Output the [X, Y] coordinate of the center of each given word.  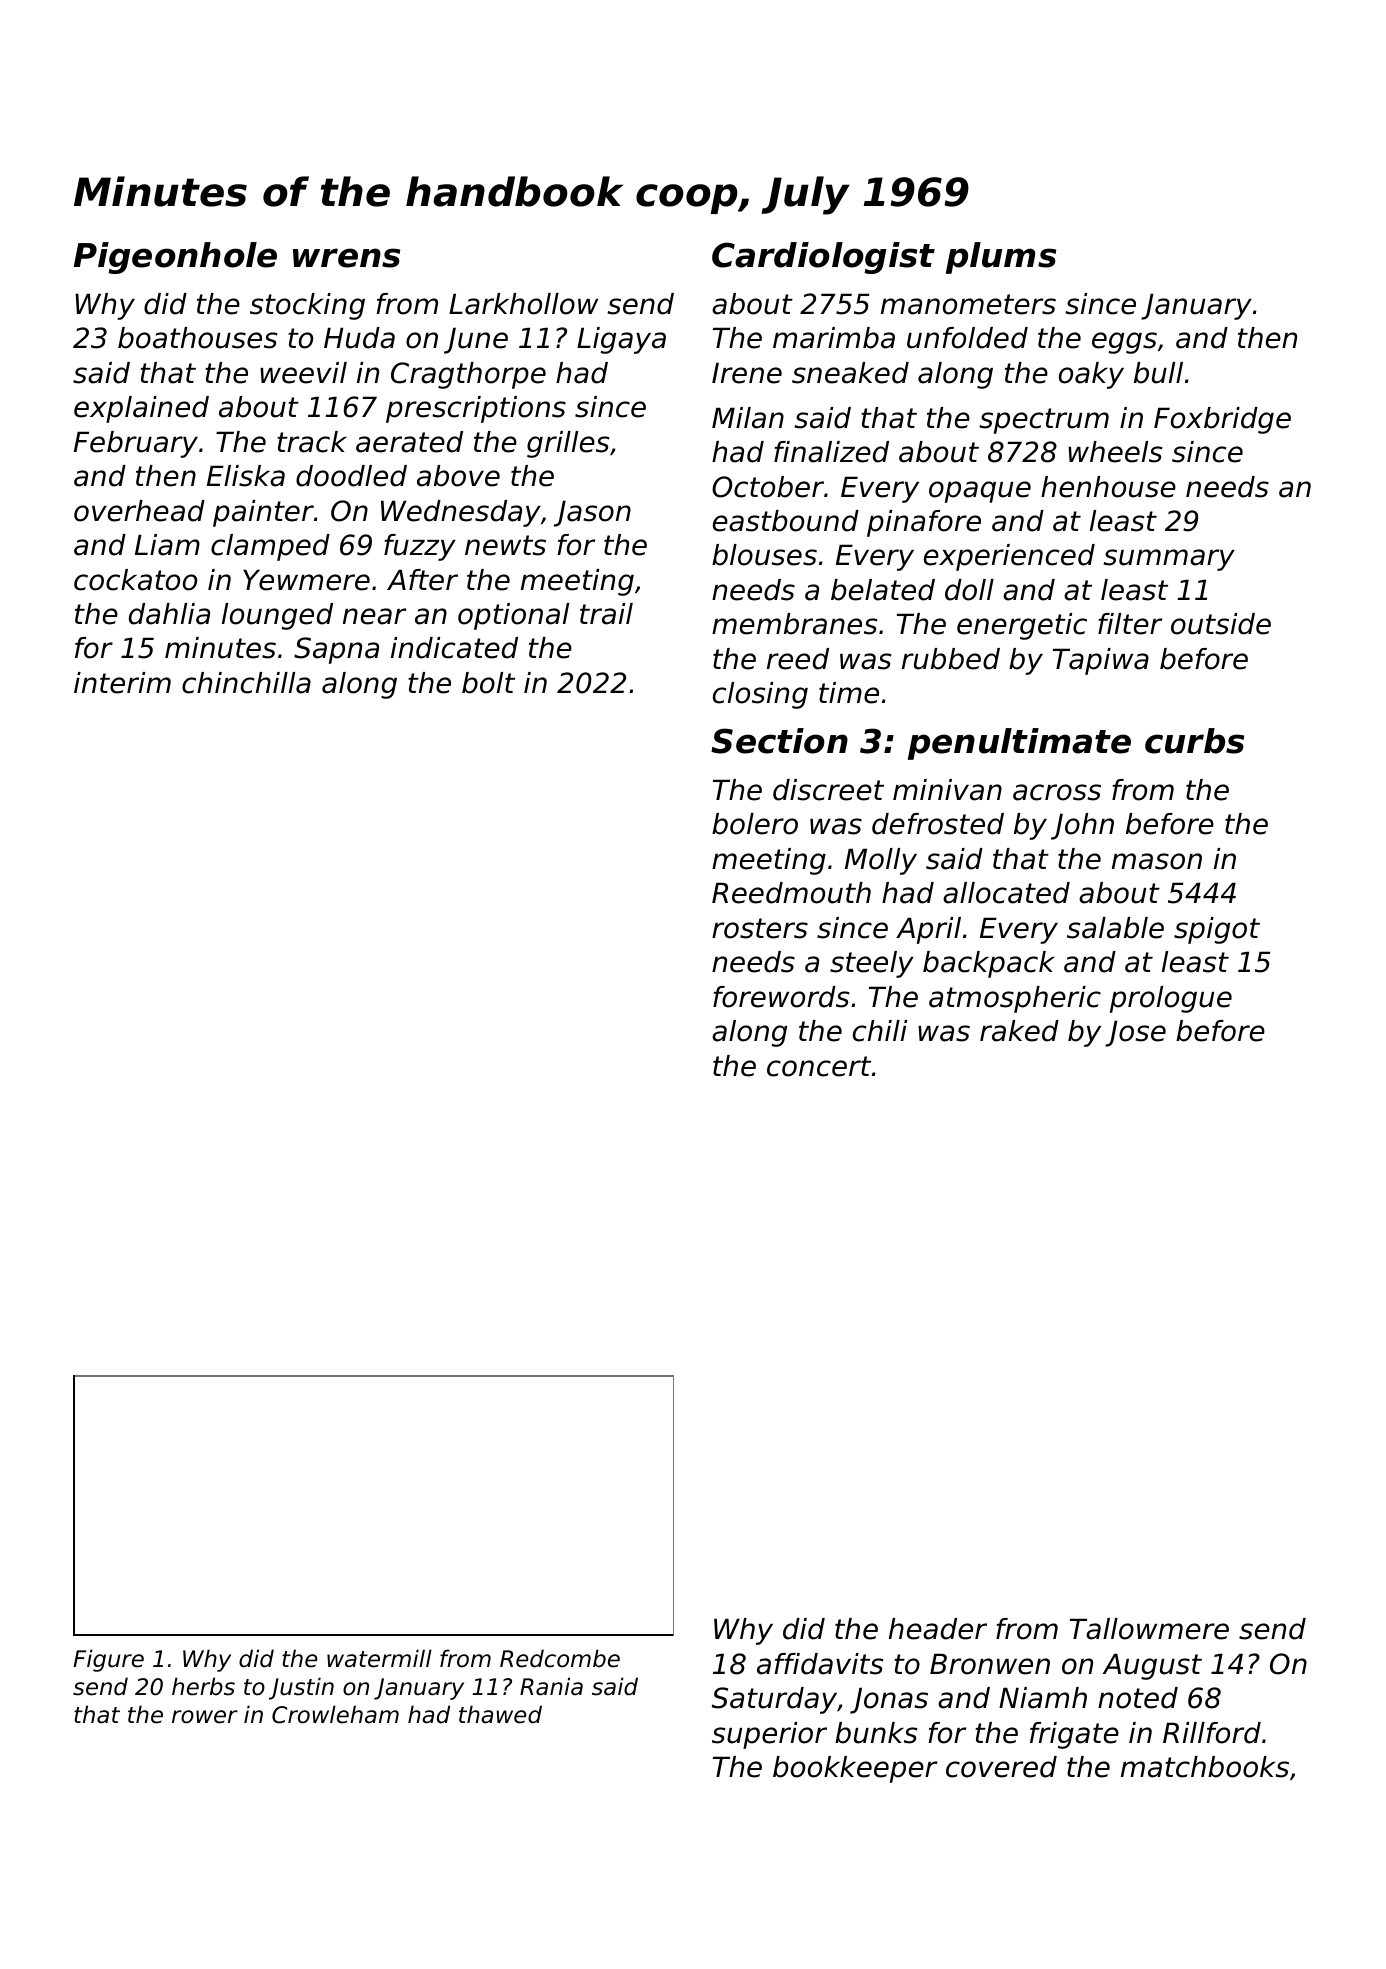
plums [1001, 258]
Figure [108, 1660]
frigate [1074, 1735]
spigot [1217, 930]
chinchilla [246, 683]
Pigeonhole [175, 258]
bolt [488, 683]
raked [1019, 1031]
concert [819, 1066]
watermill [379, 1658]
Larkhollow [523, 304]
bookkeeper [855, 1769]
